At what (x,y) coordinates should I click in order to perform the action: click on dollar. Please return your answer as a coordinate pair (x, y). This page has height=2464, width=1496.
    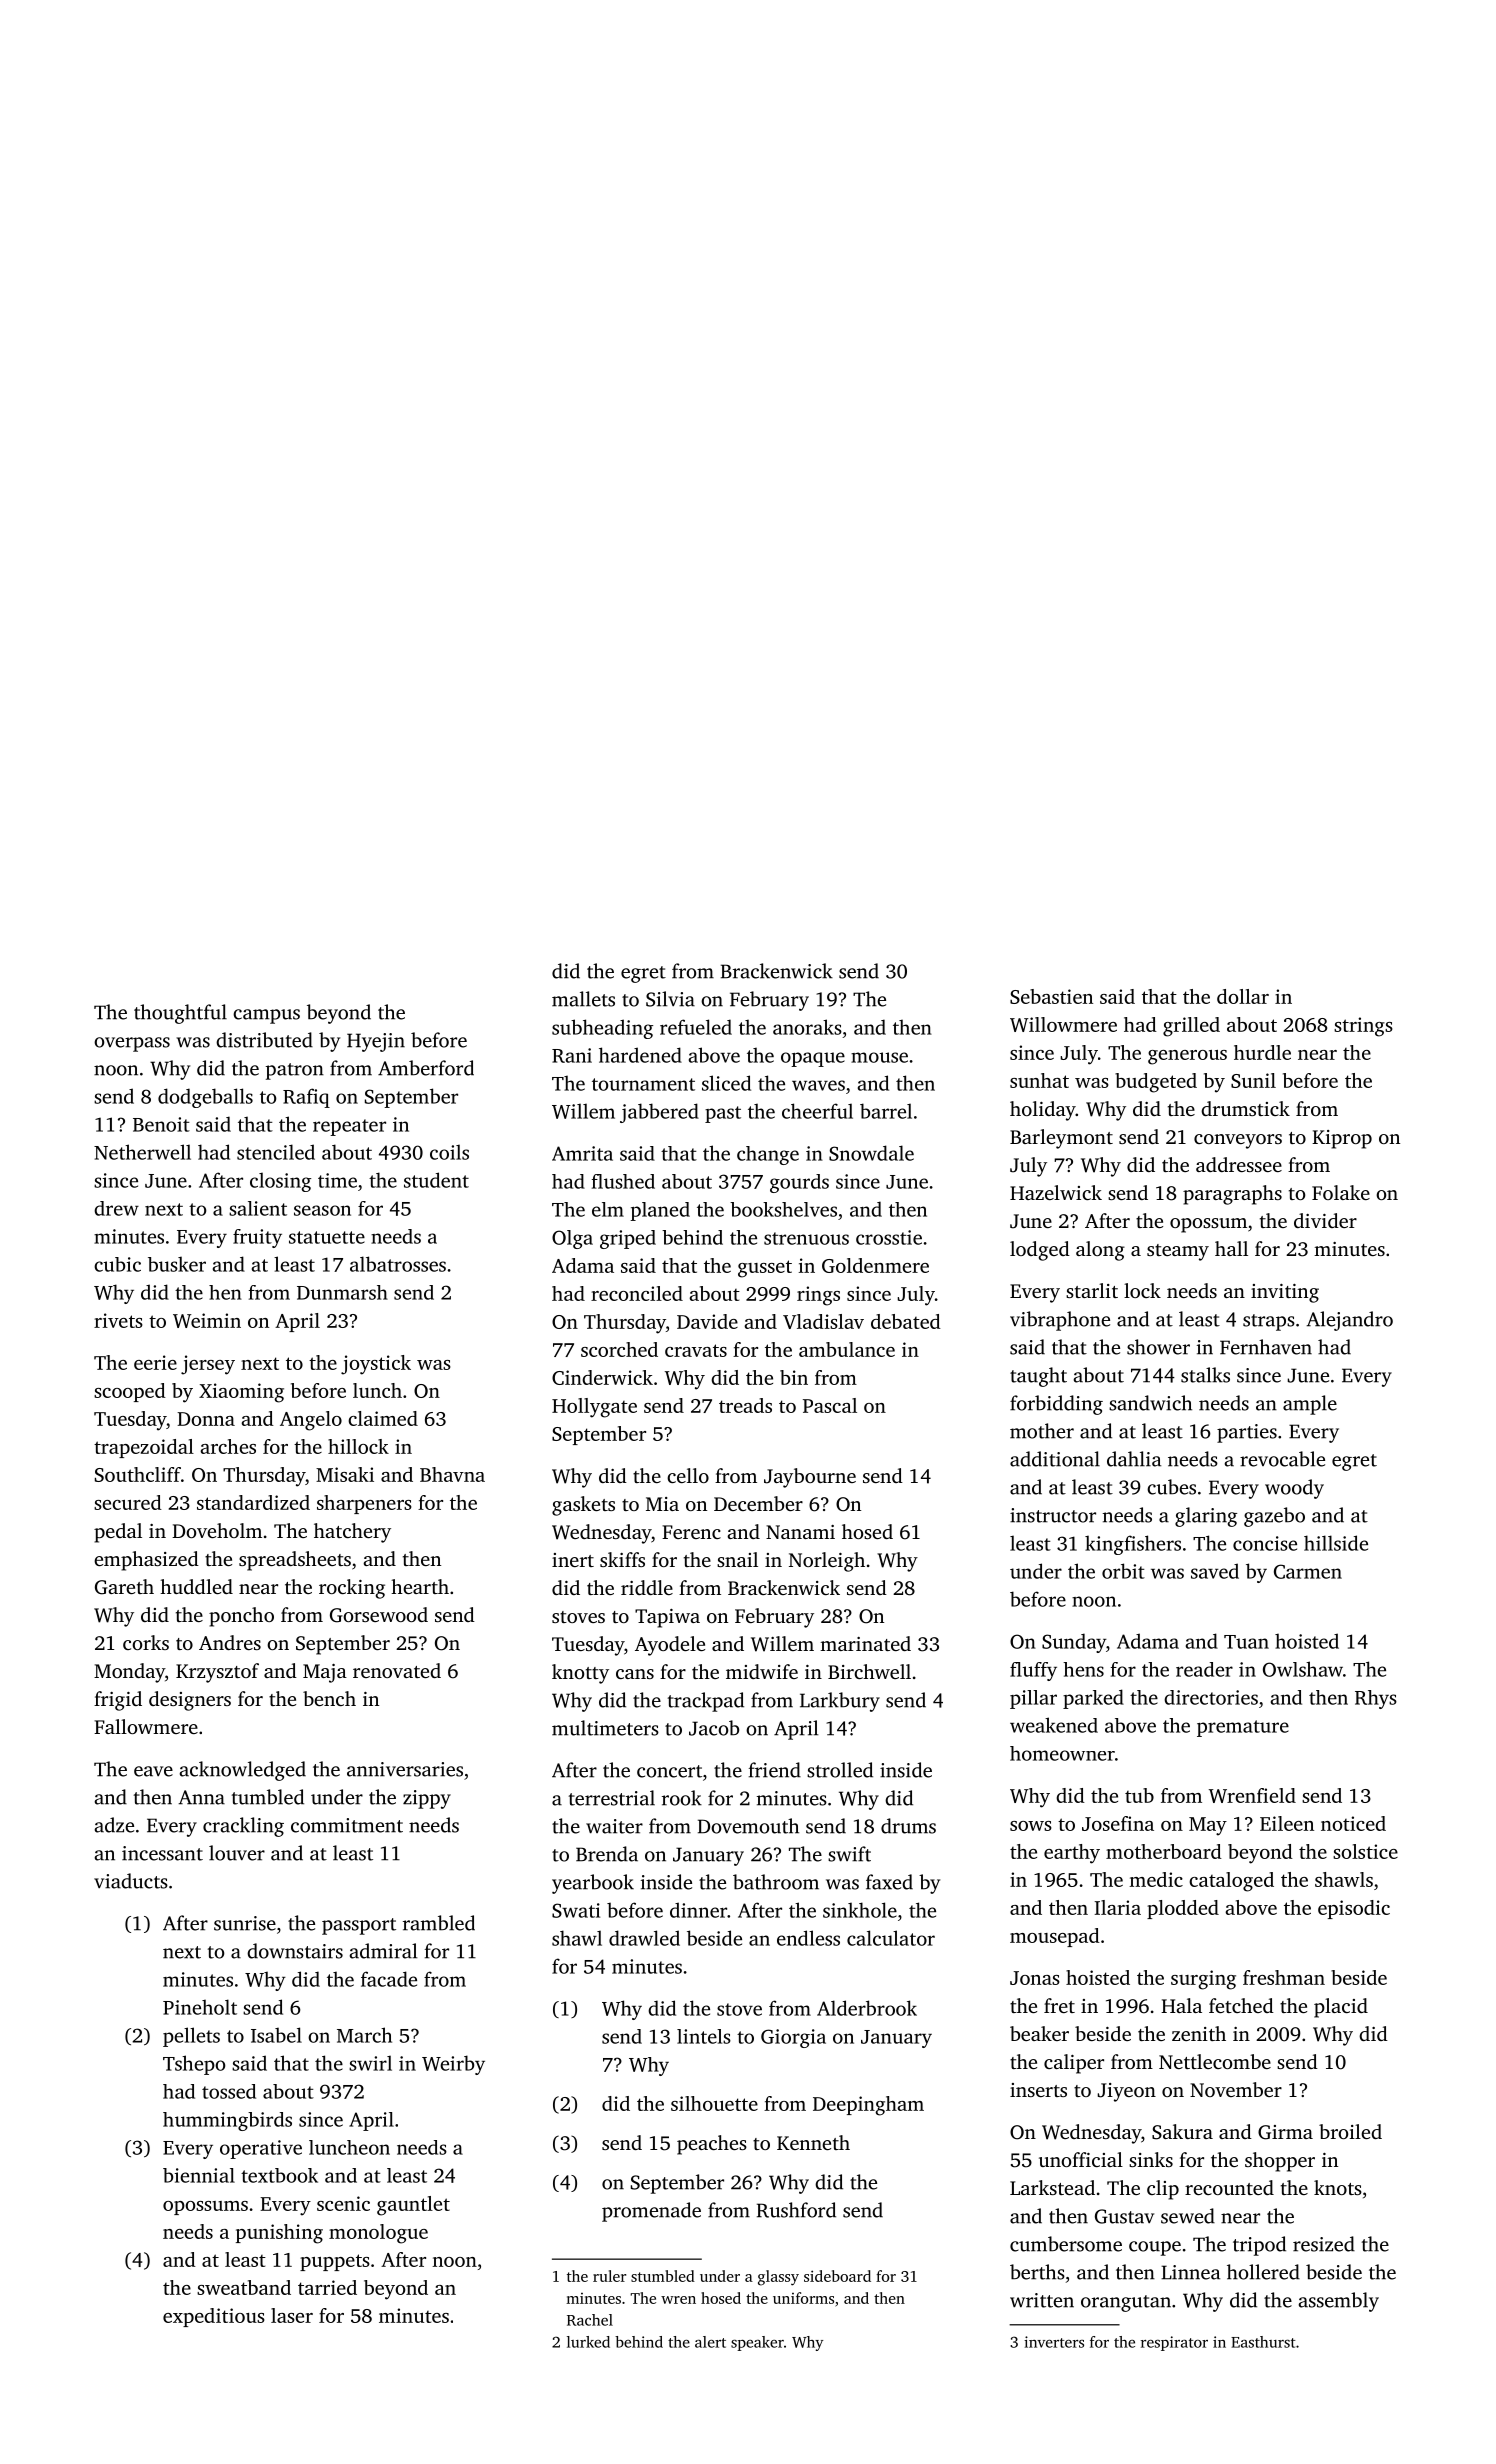
    Looking at the image, I should click on (1243, 996).
